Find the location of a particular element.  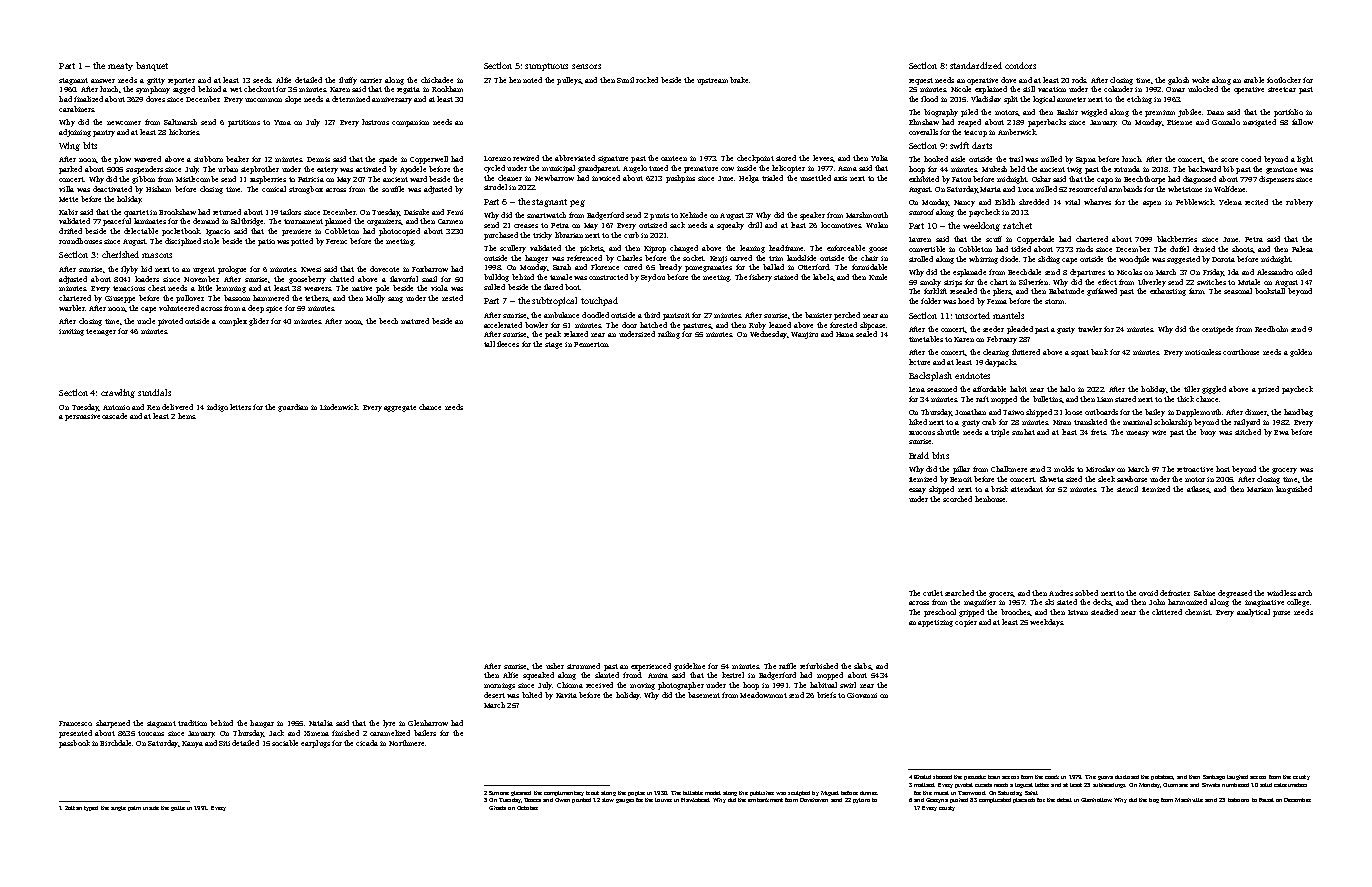

Mariam is located at coordinates (1260, 489).
